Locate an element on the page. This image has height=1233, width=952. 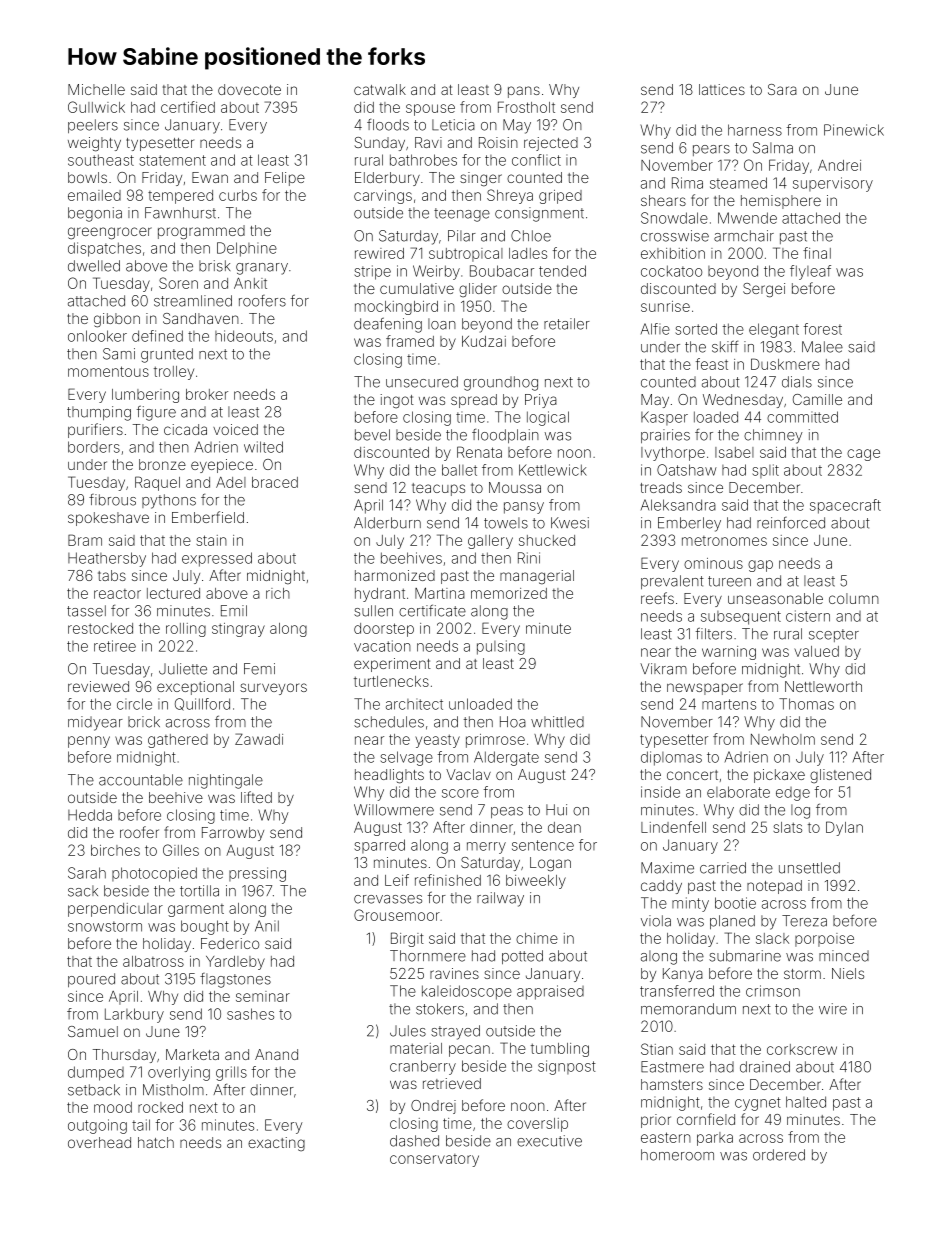
memorized is located at coordinates (509, 593).
